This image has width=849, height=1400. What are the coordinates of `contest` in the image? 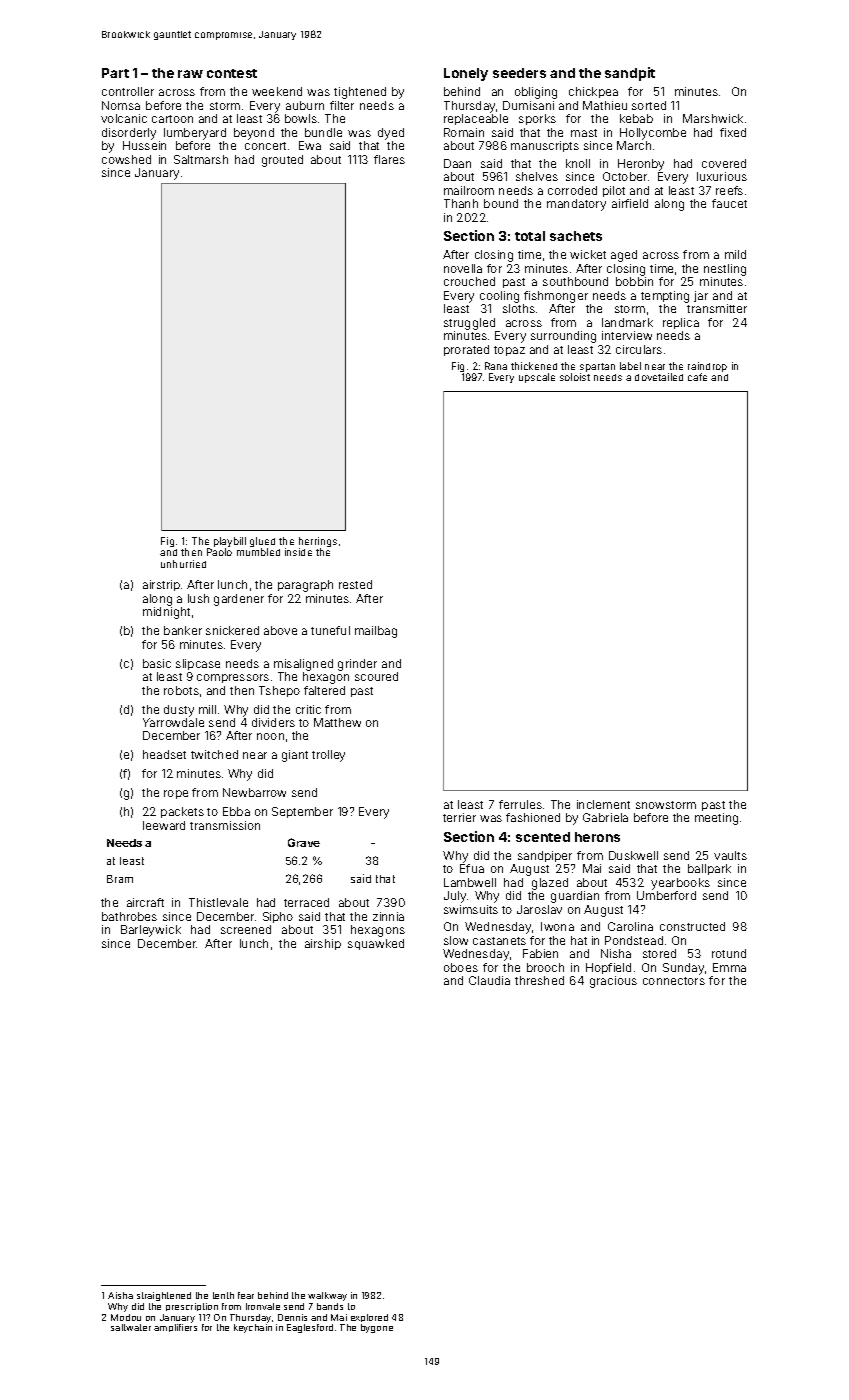 It's located at (232, 73).
